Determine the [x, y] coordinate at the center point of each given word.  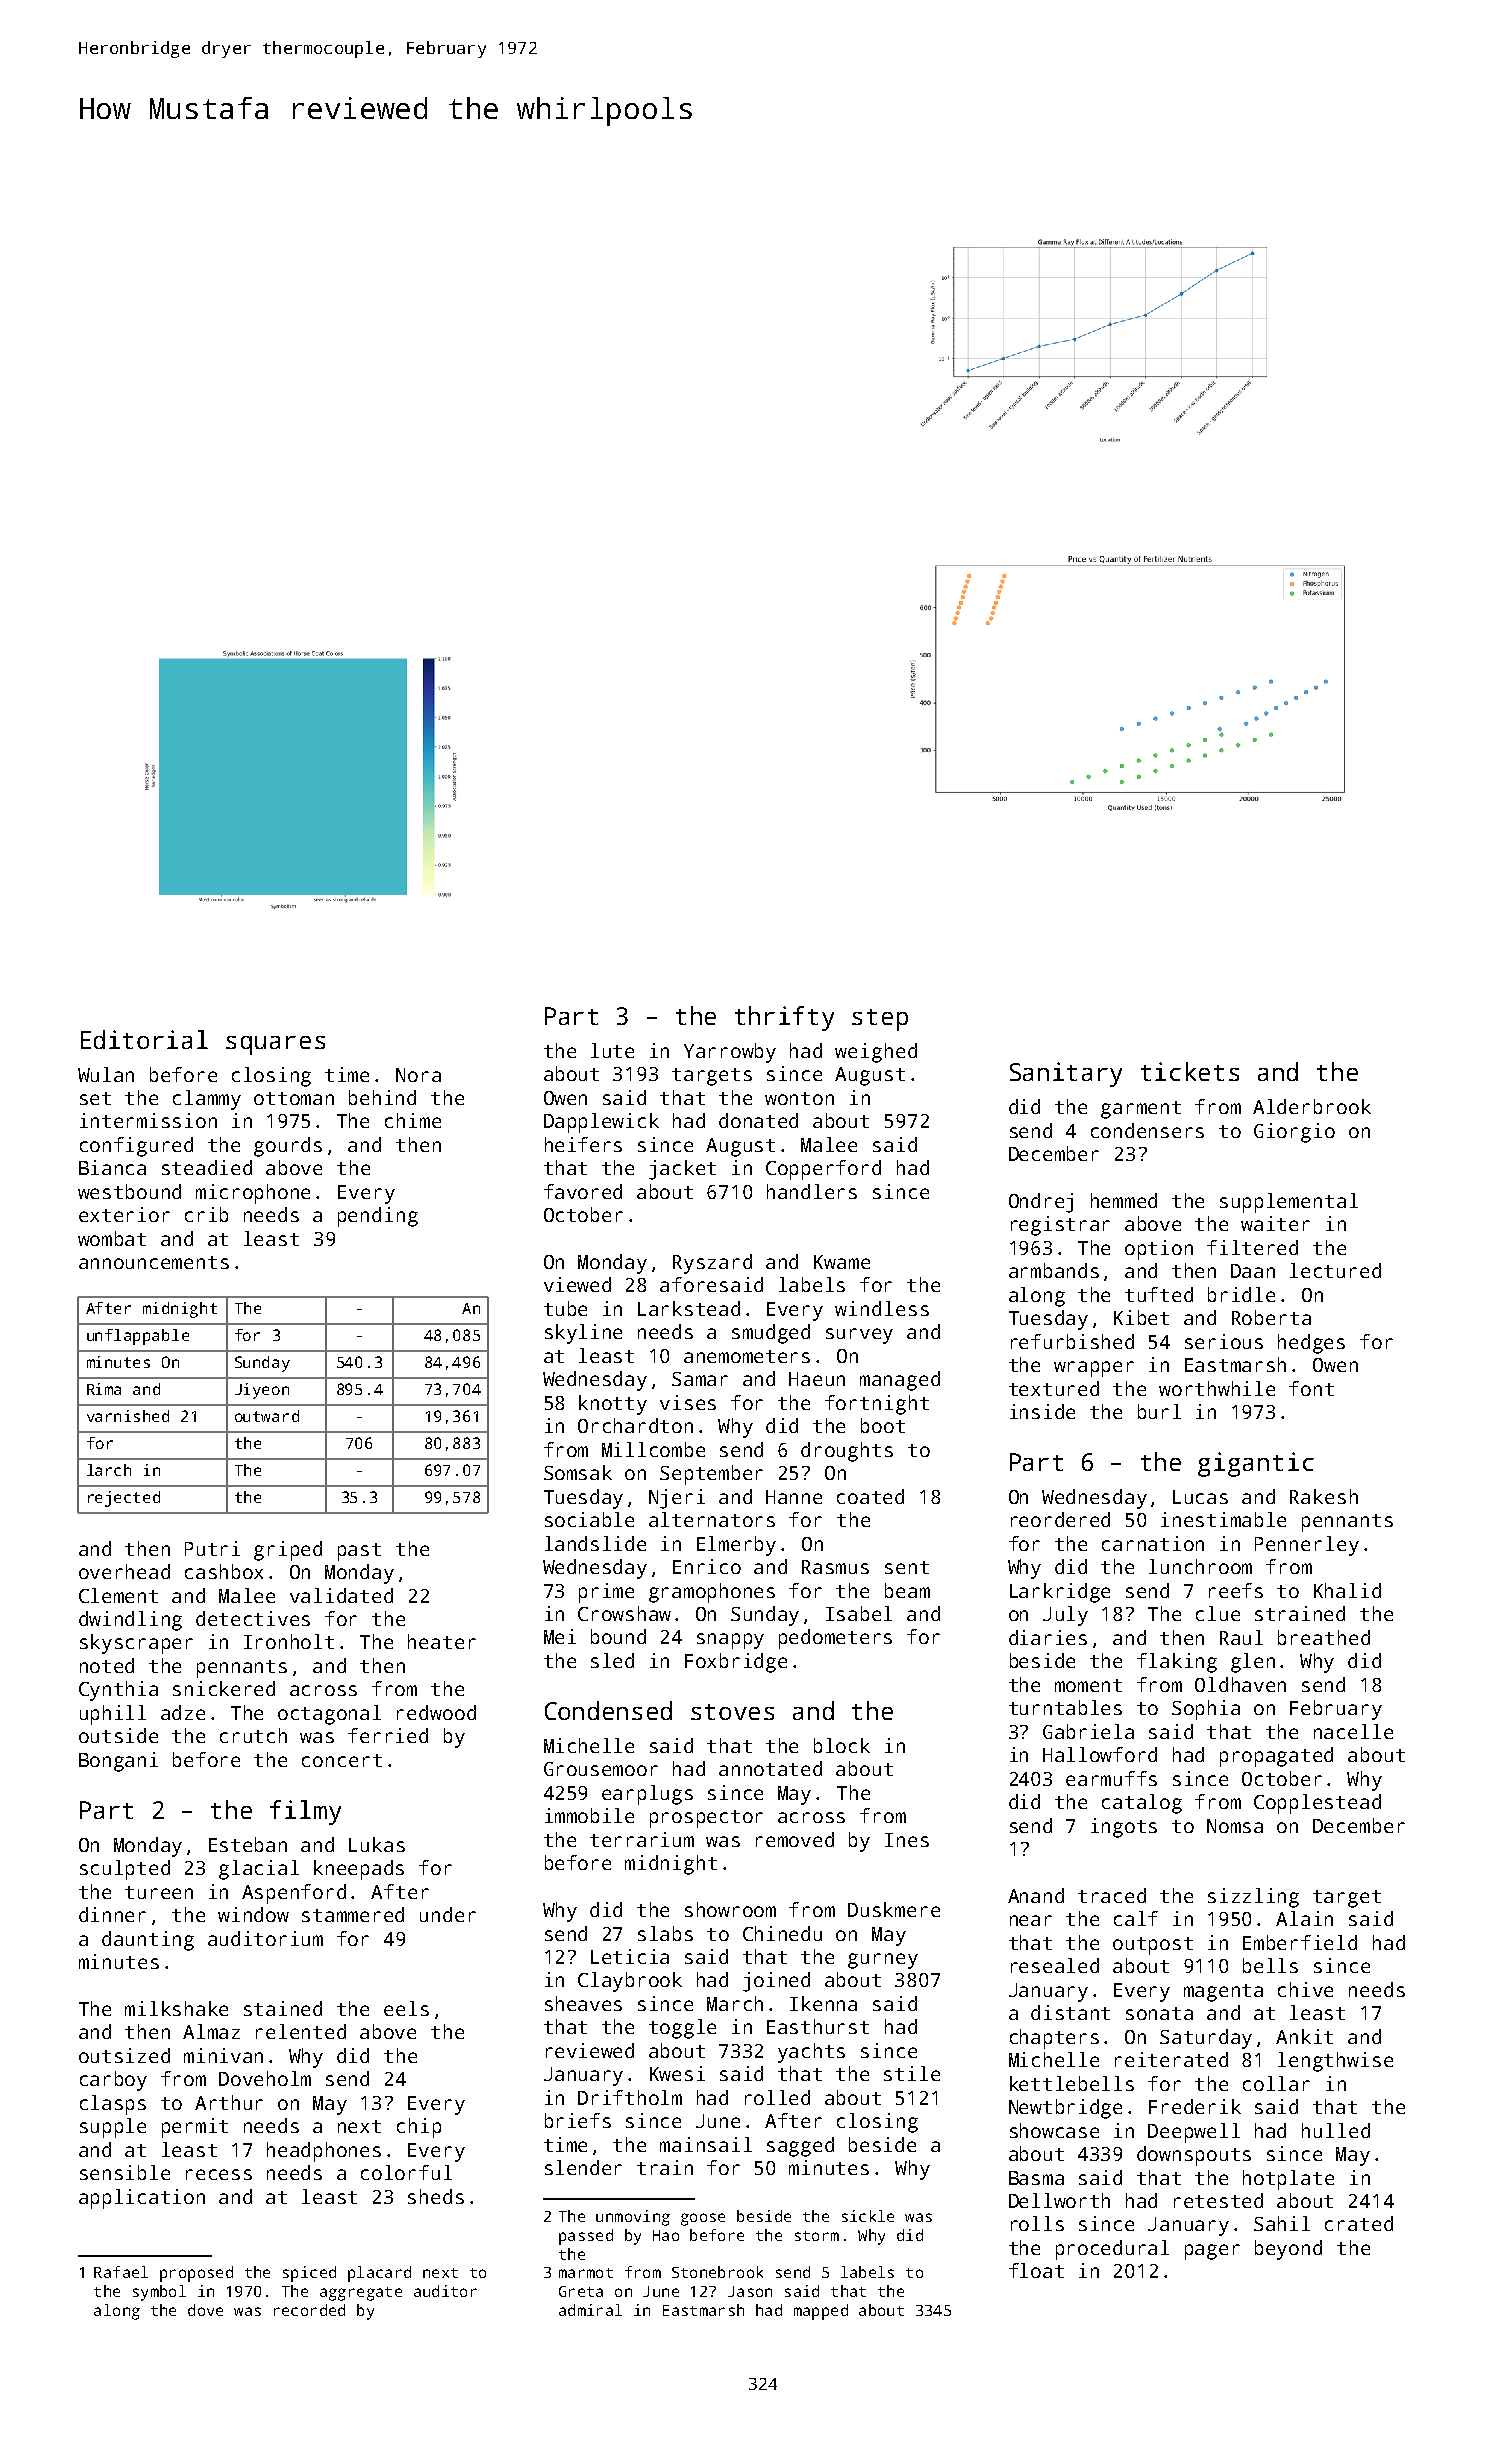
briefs [578, 2120]
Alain [1304, 1918]
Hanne [794, 1497]
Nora [418, 1075]
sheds [436, 2196]
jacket [682, 1170]
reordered [1060, 1519]
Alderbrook [1312, 1106]
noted [107, 1665]
